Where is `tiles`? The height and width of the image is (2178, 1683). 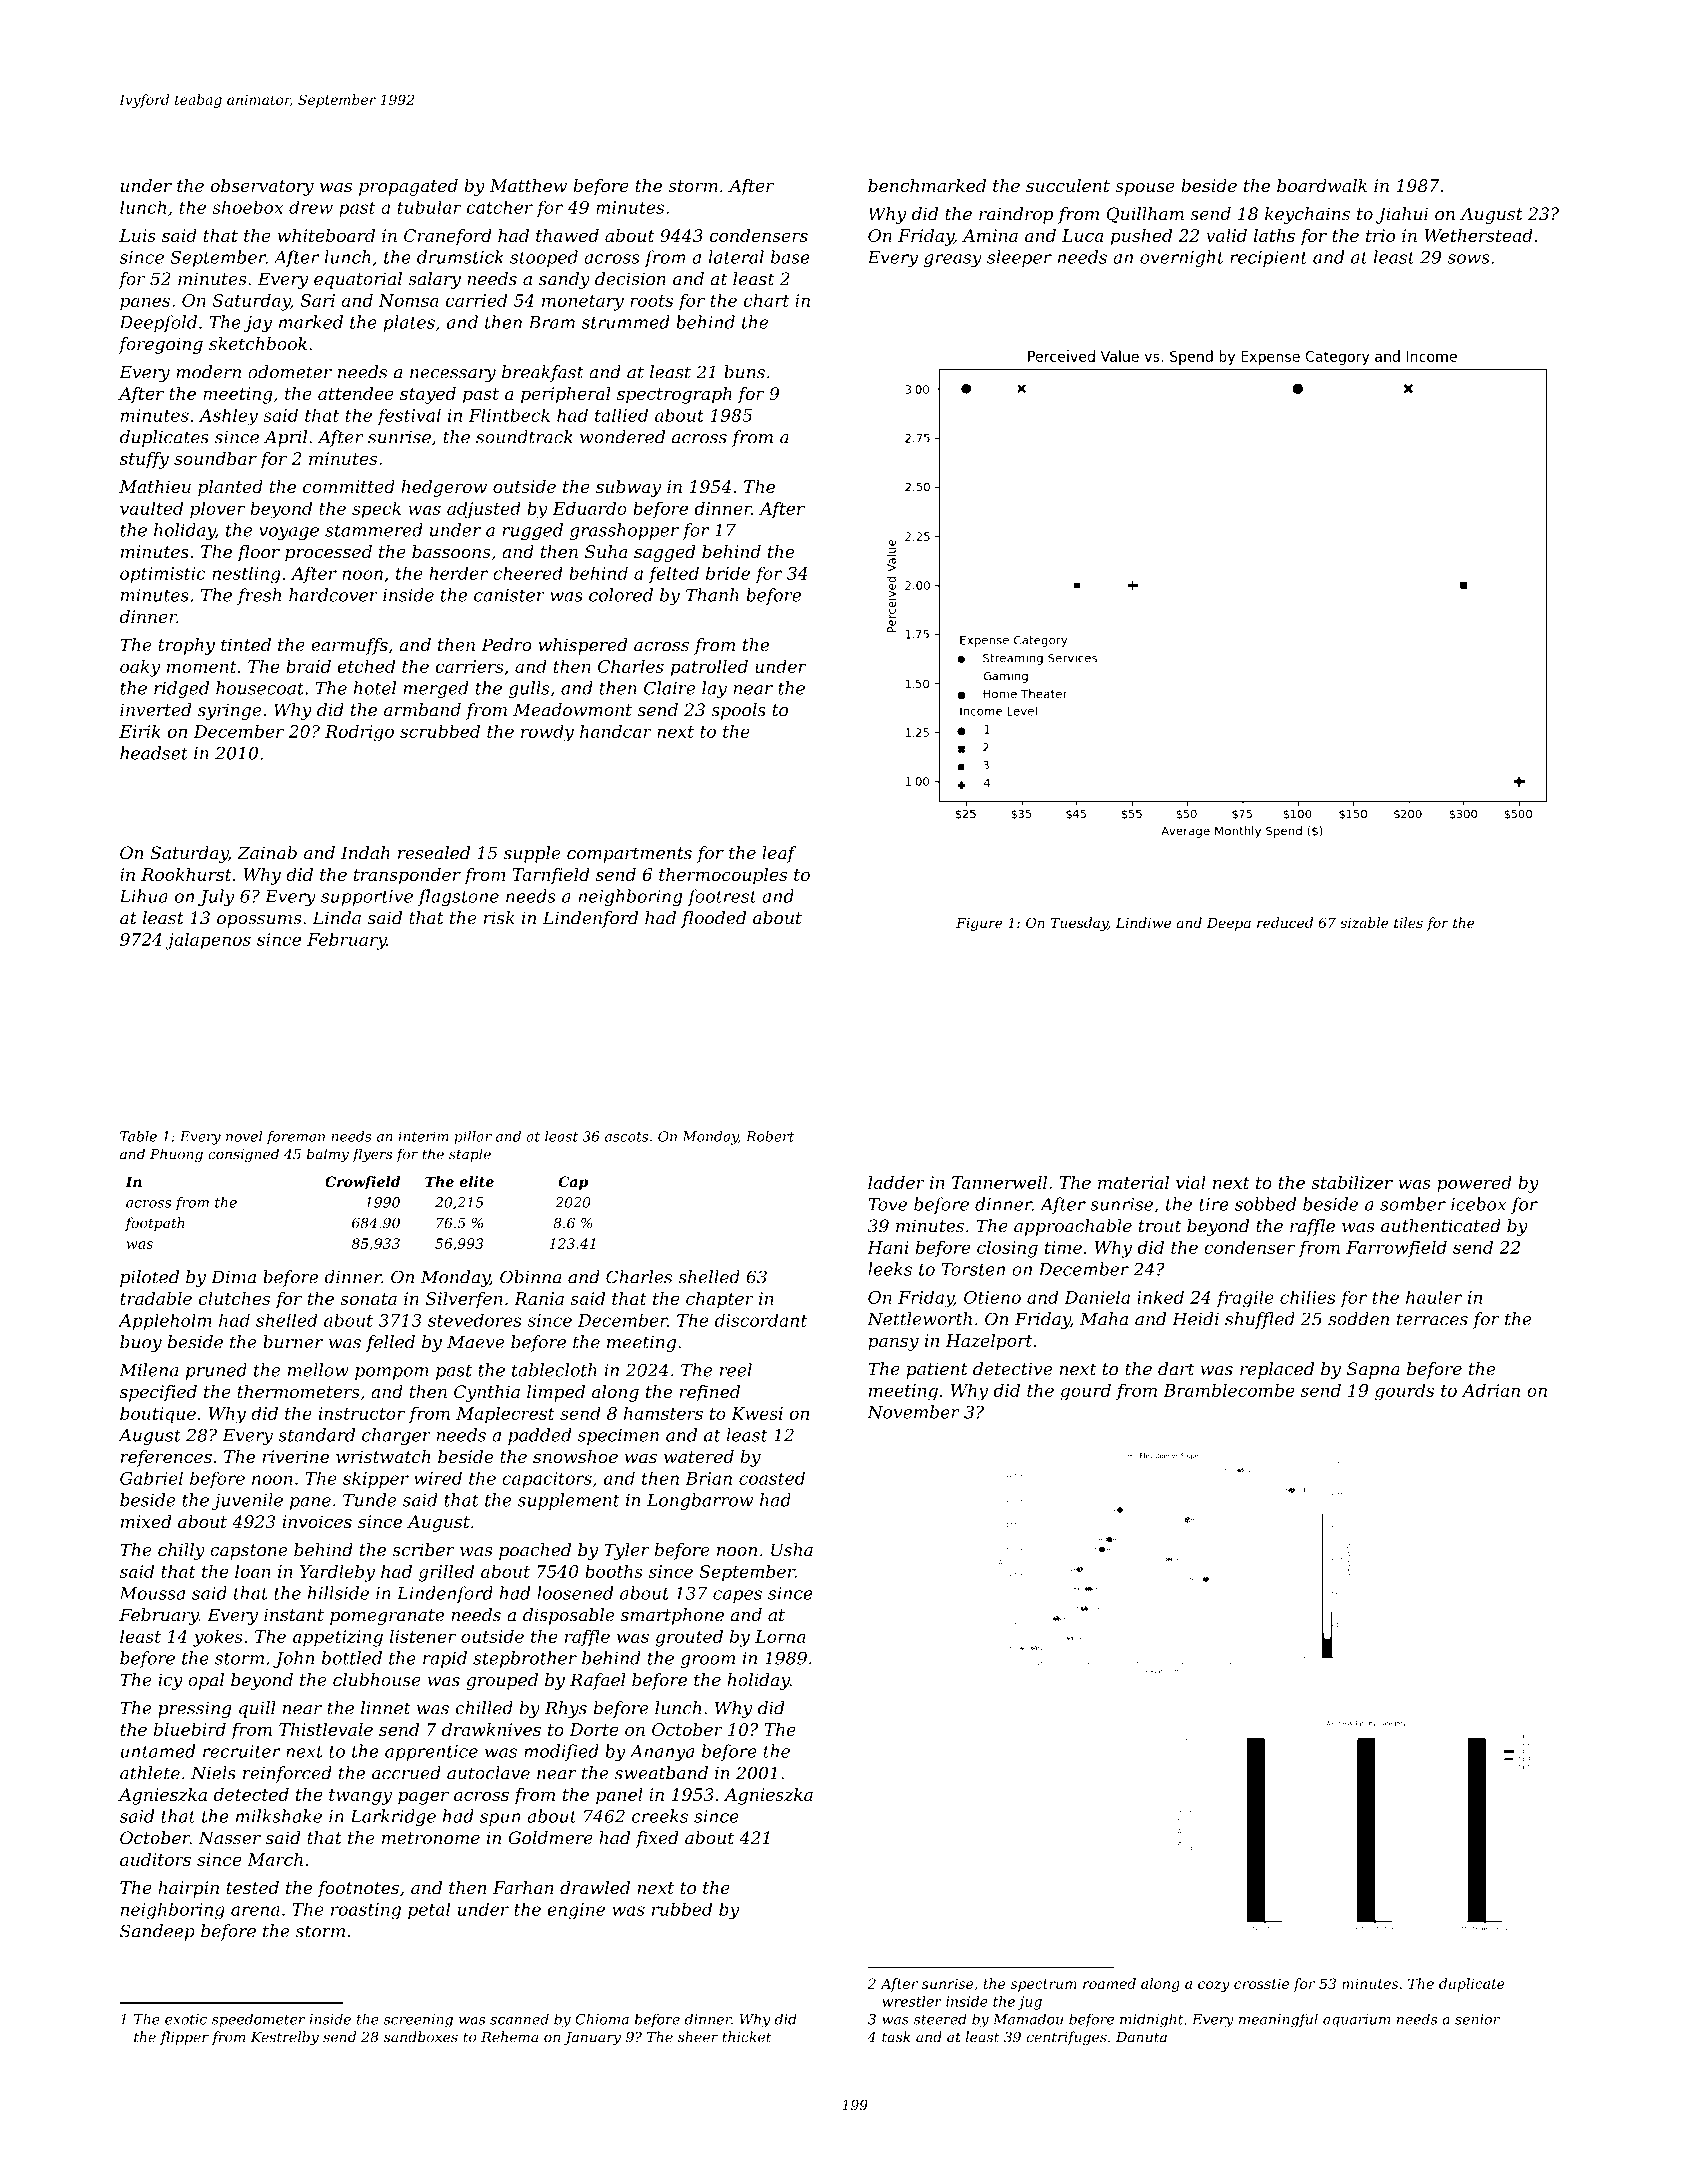 tiles is located at coordinates (1408, 922).
